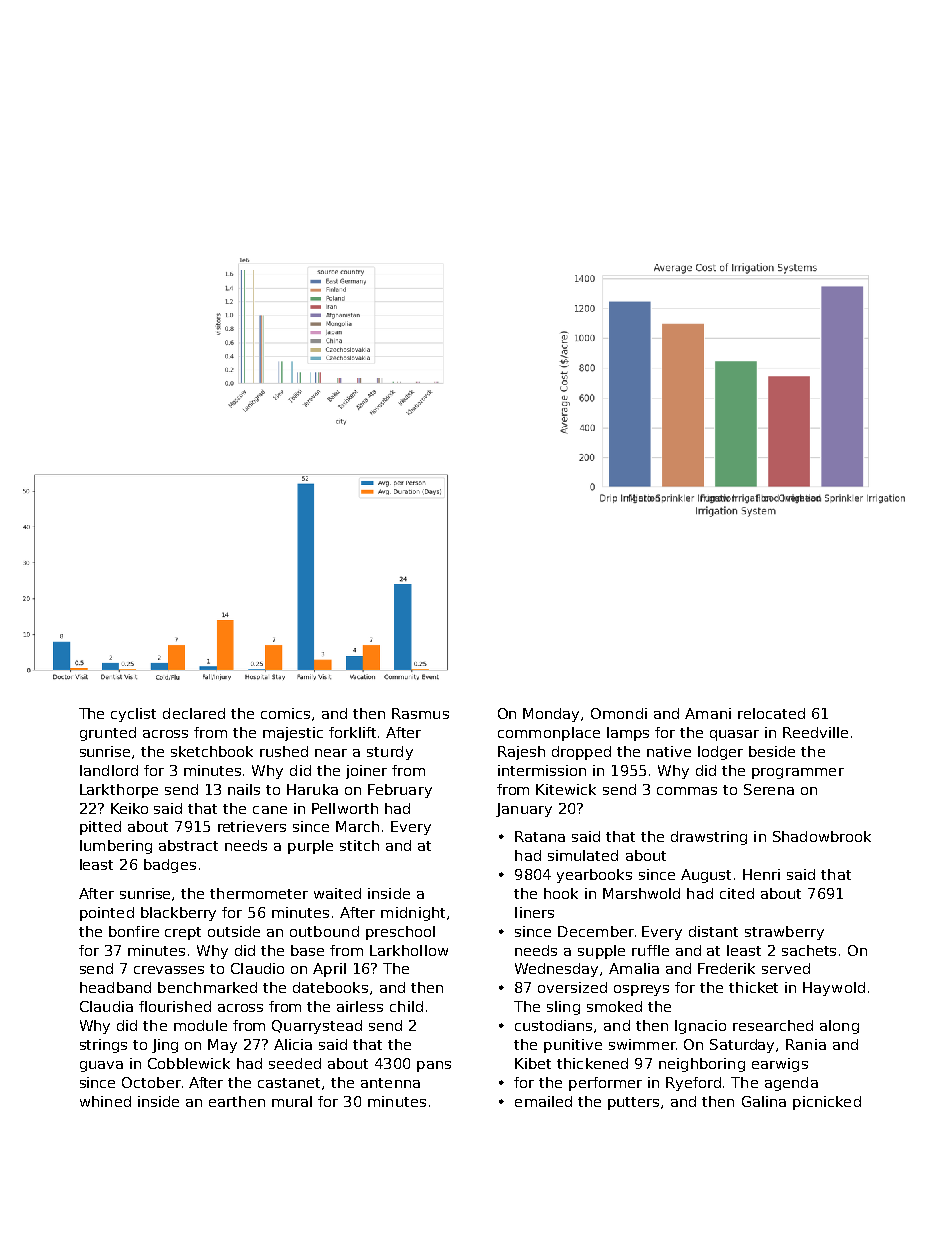 The height and width of the screenshot is (1233, 952). What do you see at coordinates (133, 715) in the screenshot?
I see `cyclist` at bounding box center [133, 715].
